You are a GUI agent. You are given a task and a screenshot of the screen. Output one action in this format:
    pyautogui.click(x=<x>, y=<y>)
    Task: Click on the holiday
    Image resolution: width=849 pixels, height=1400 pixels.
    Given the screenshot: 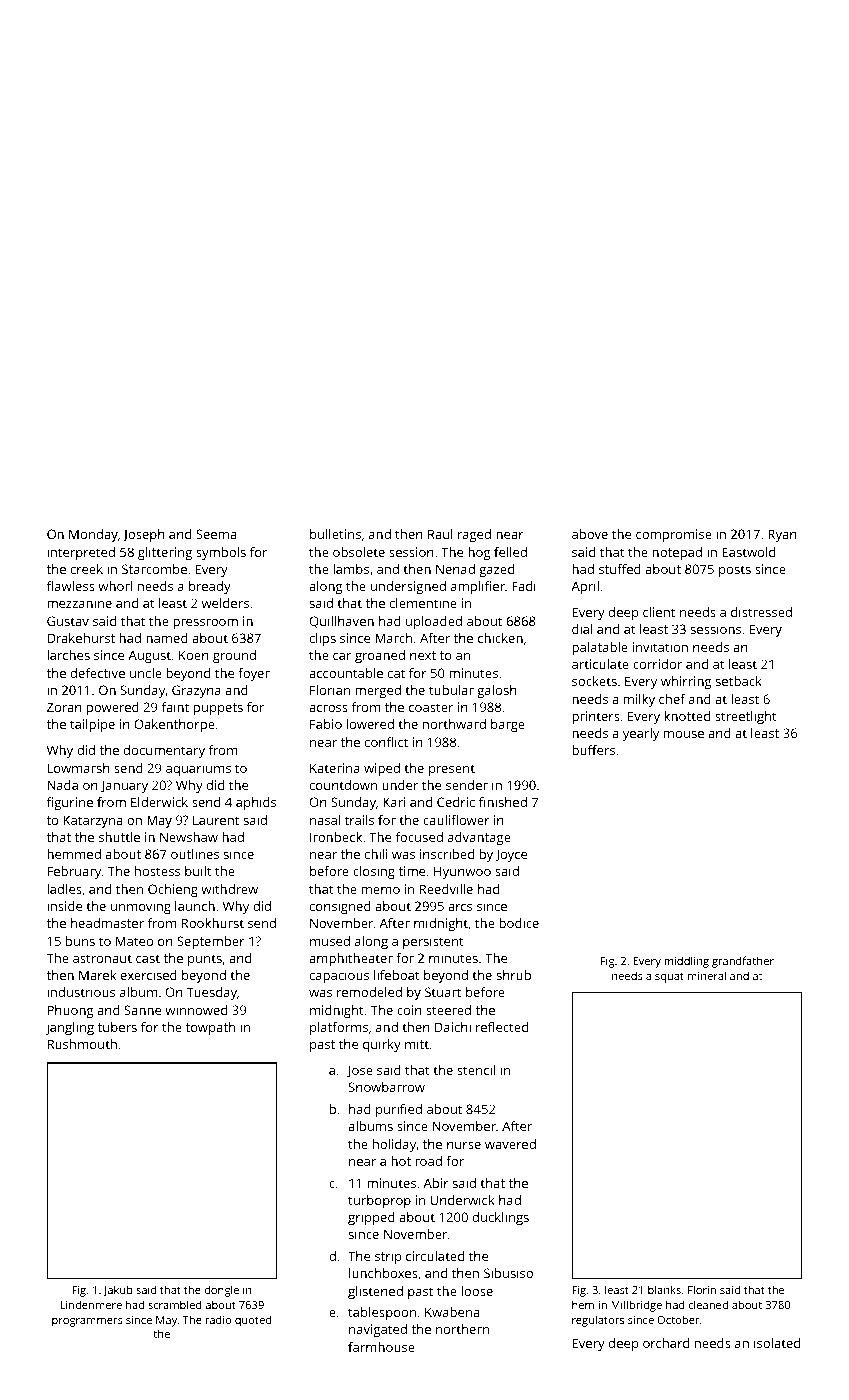 What is the action you would take?
    pyautogui.click(x=394, y=1145)
